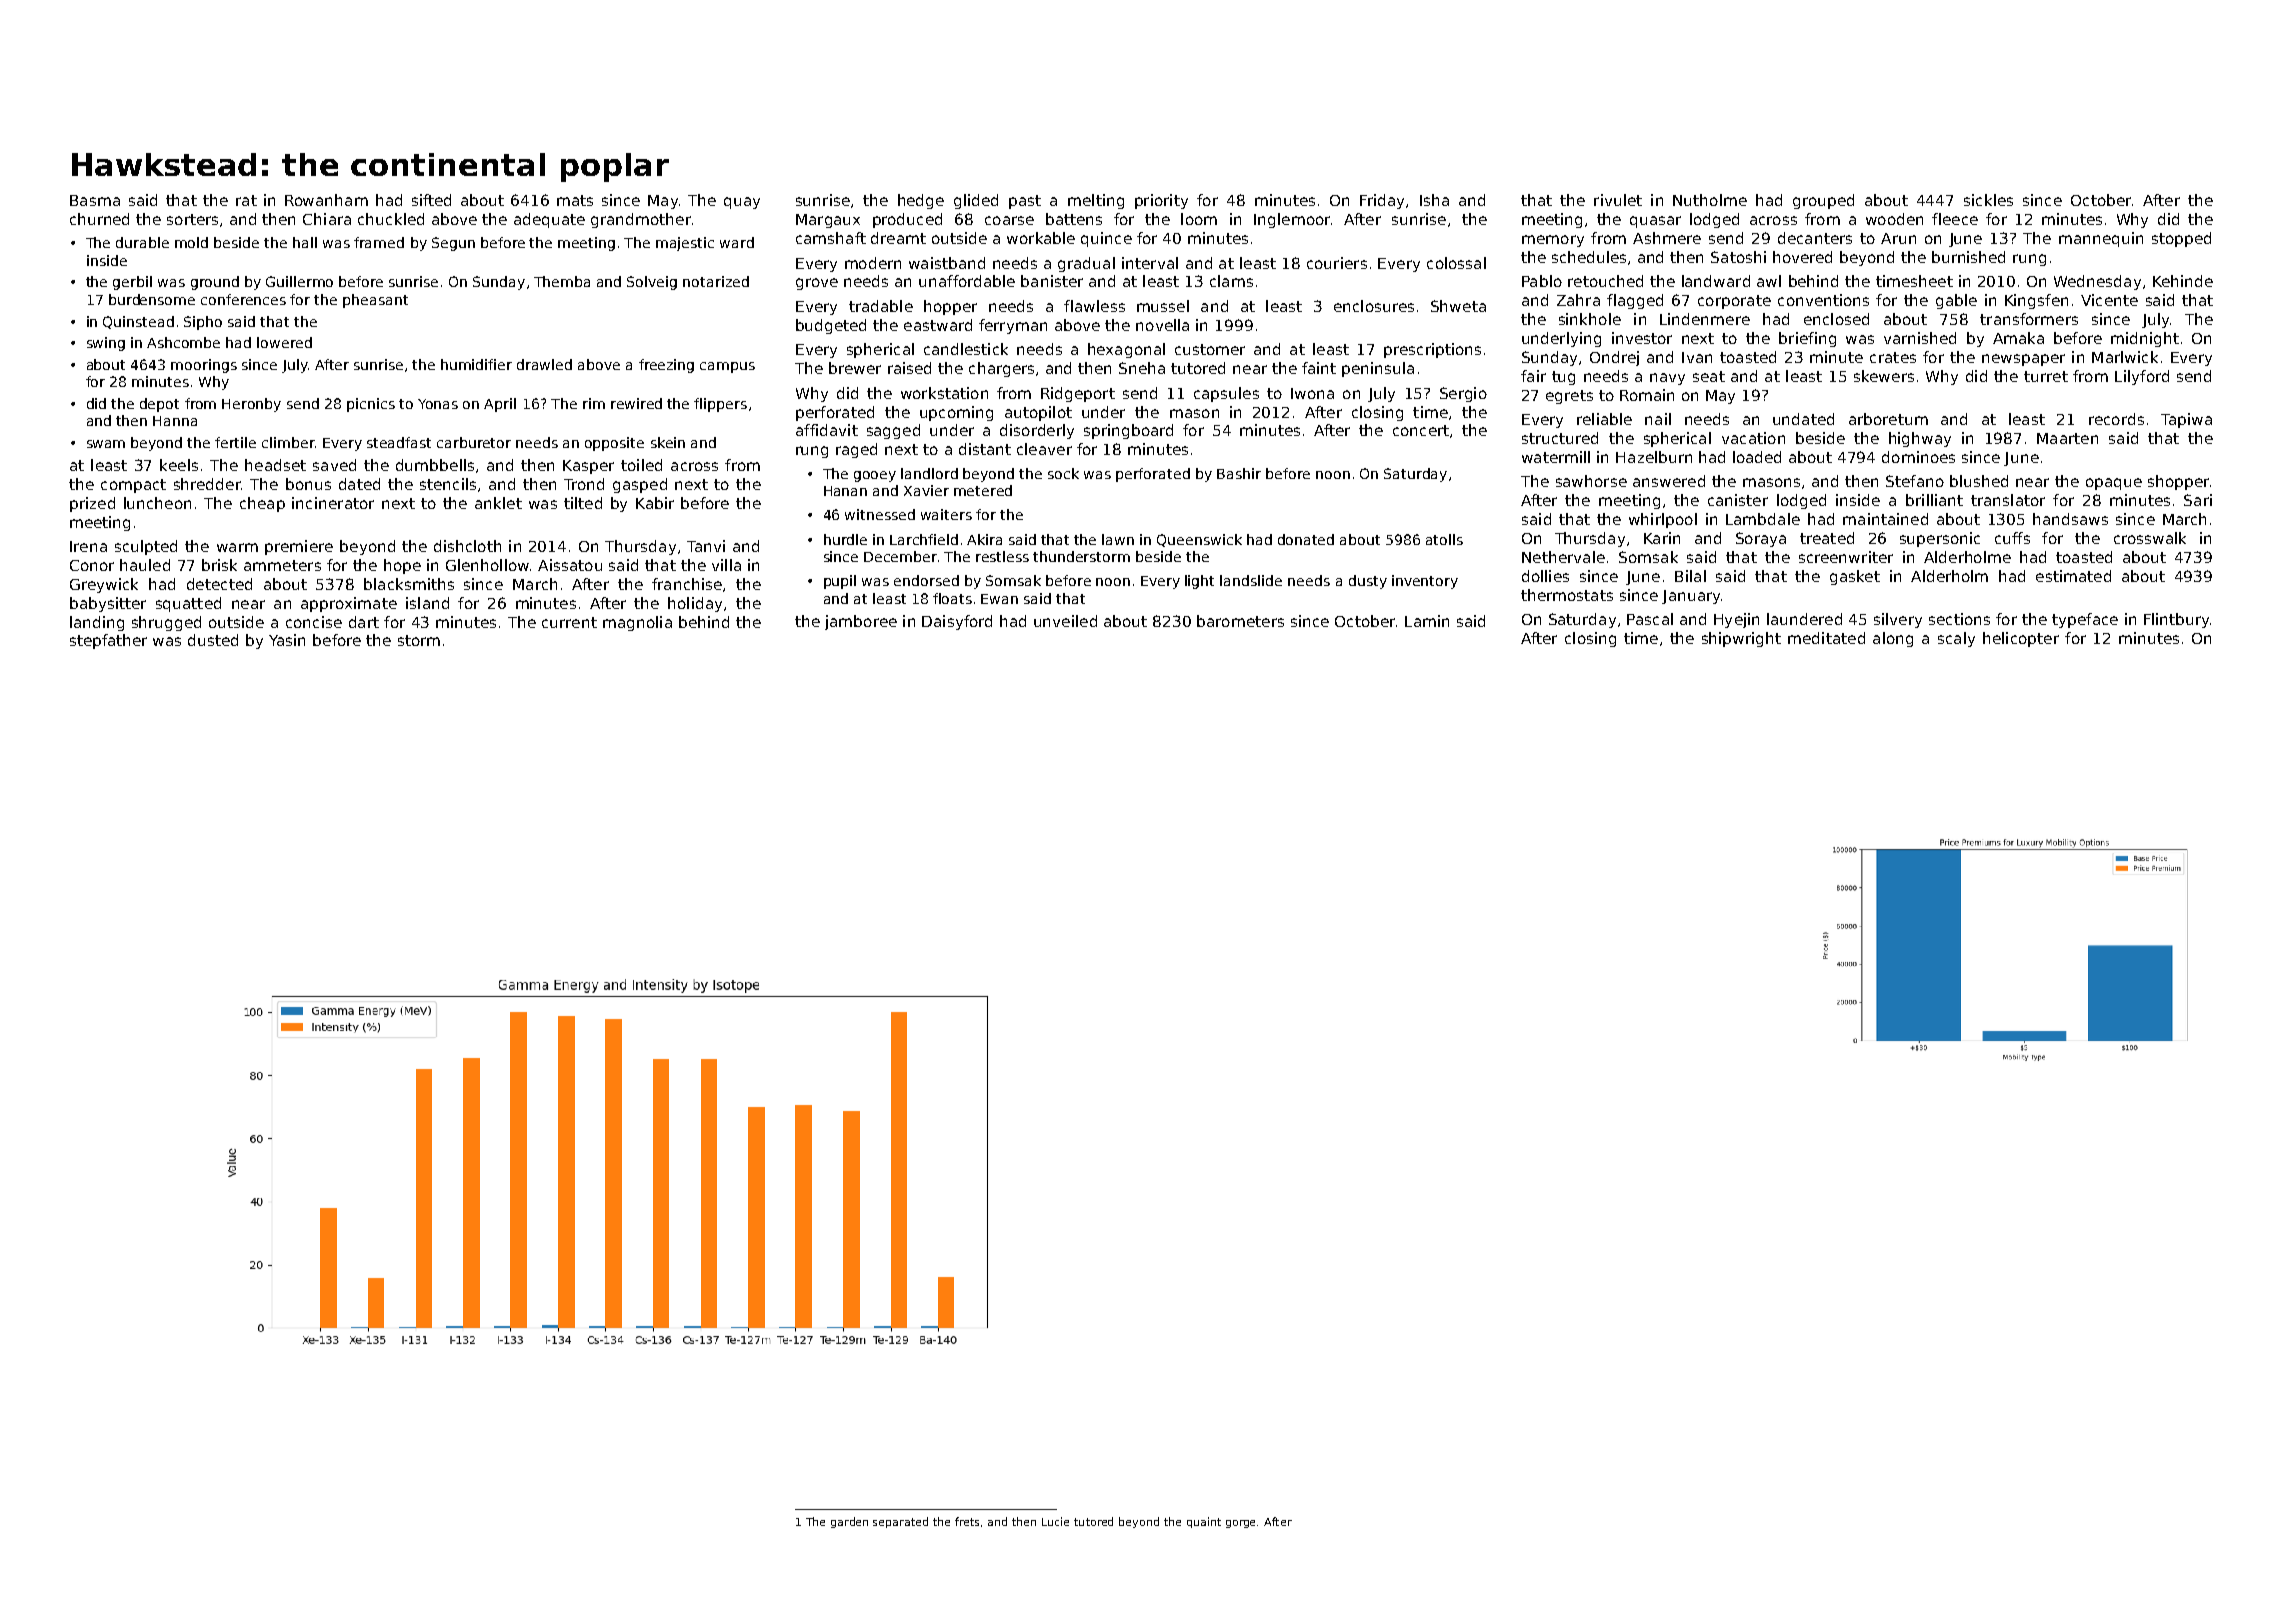  I want to click on hedge, so click(921, 201).
